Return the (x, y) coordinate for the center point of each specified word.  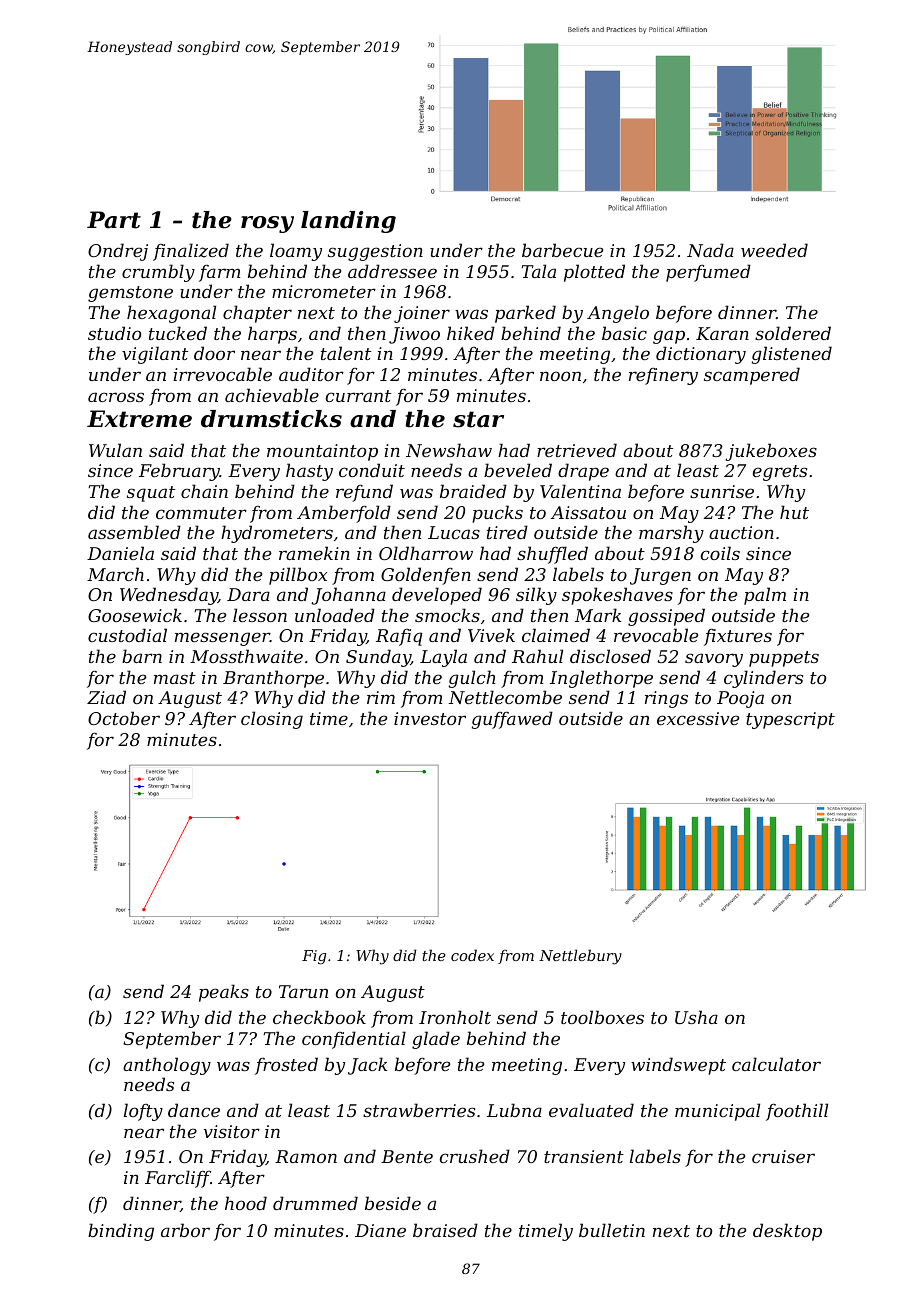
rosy (267, 224)
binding (121, 1232)
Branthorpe (273, 679)
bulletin (612, 1230)
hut (794, 512)
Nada (710, 250)
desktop (787, 1232)
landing (348, 222)
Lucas (454, 532)
